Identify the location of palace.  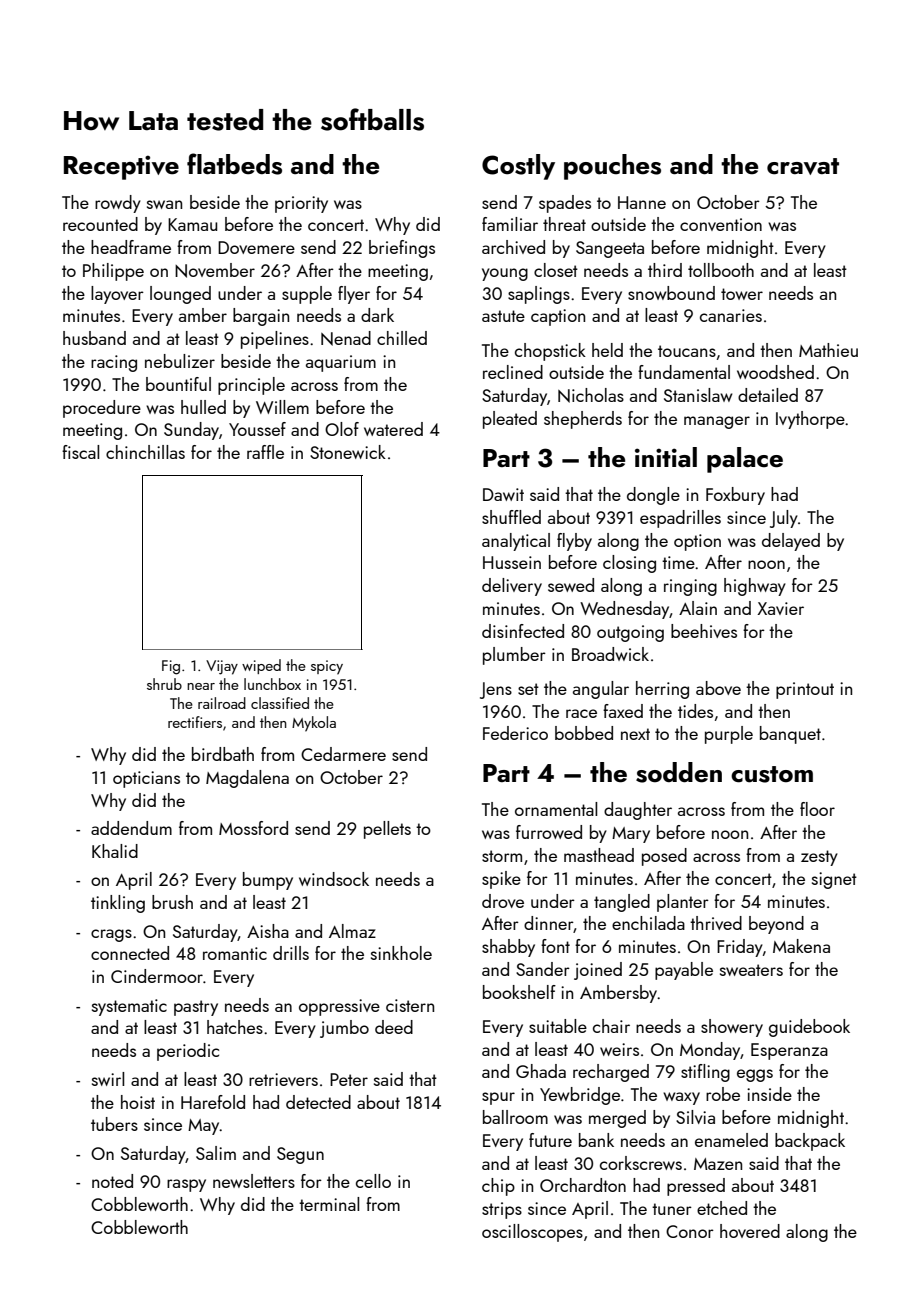
(745, 460).
